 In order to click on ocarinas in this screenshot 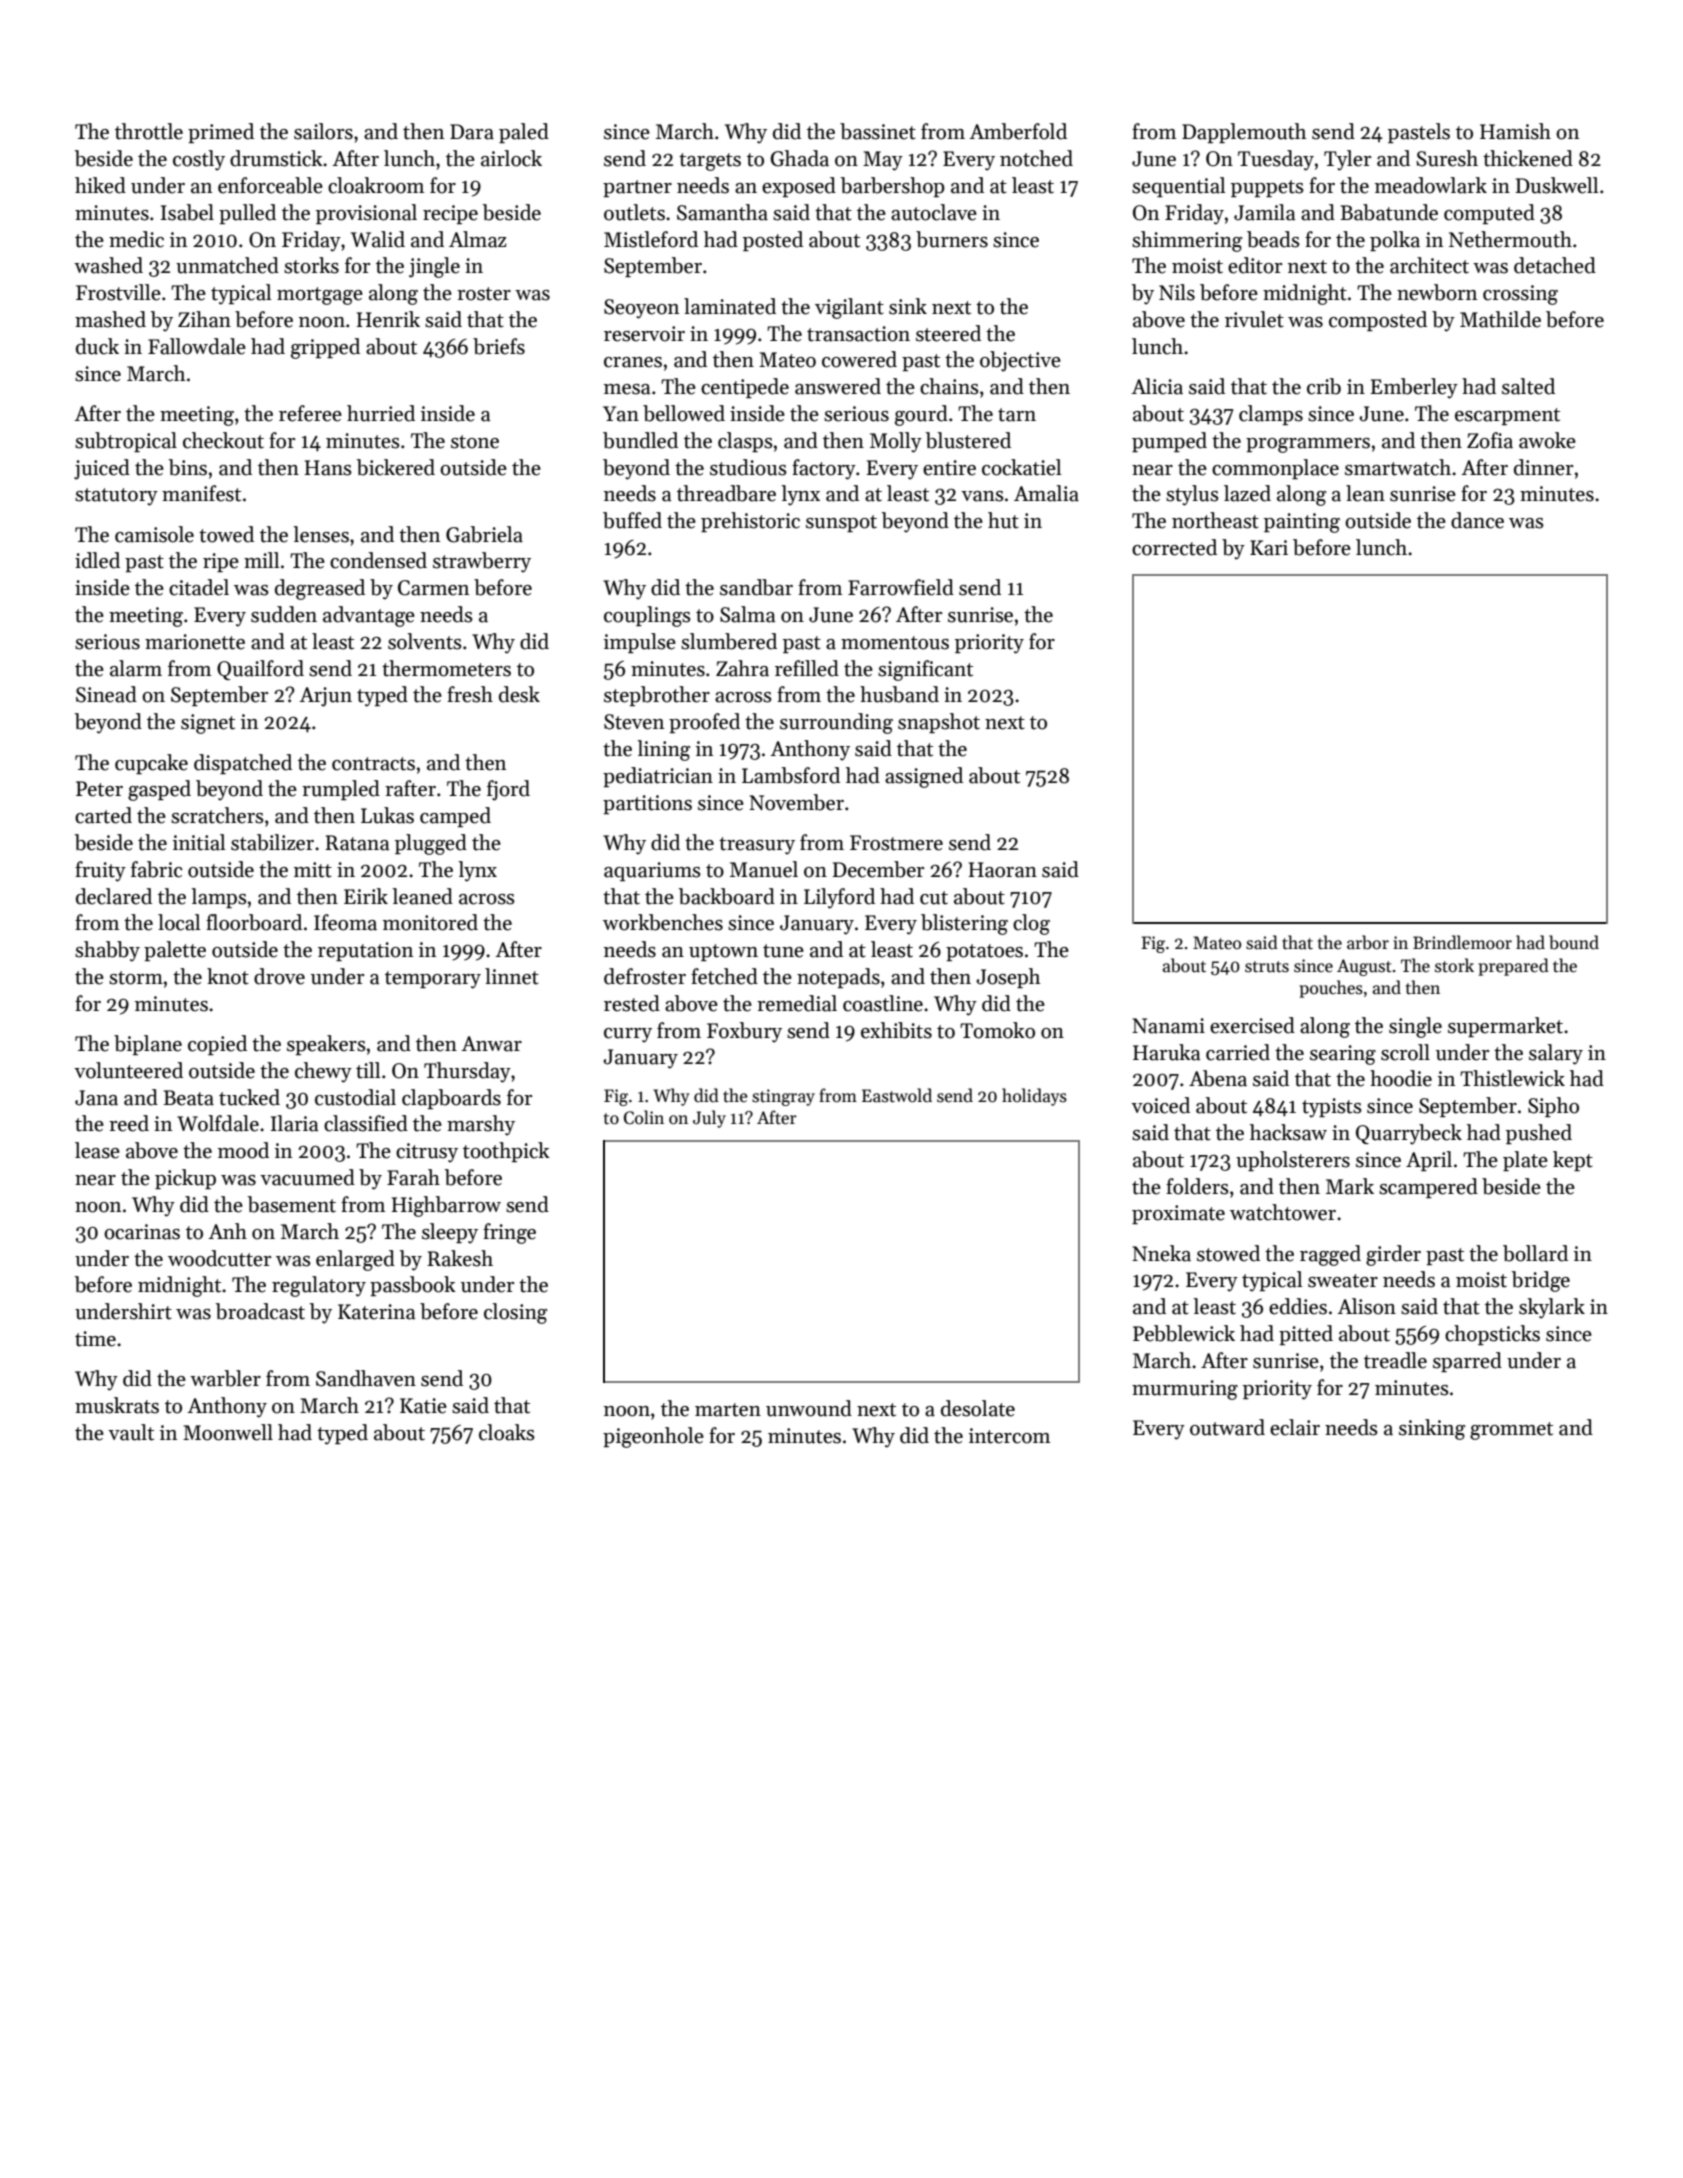, I will do `click(142, 1232)`.
